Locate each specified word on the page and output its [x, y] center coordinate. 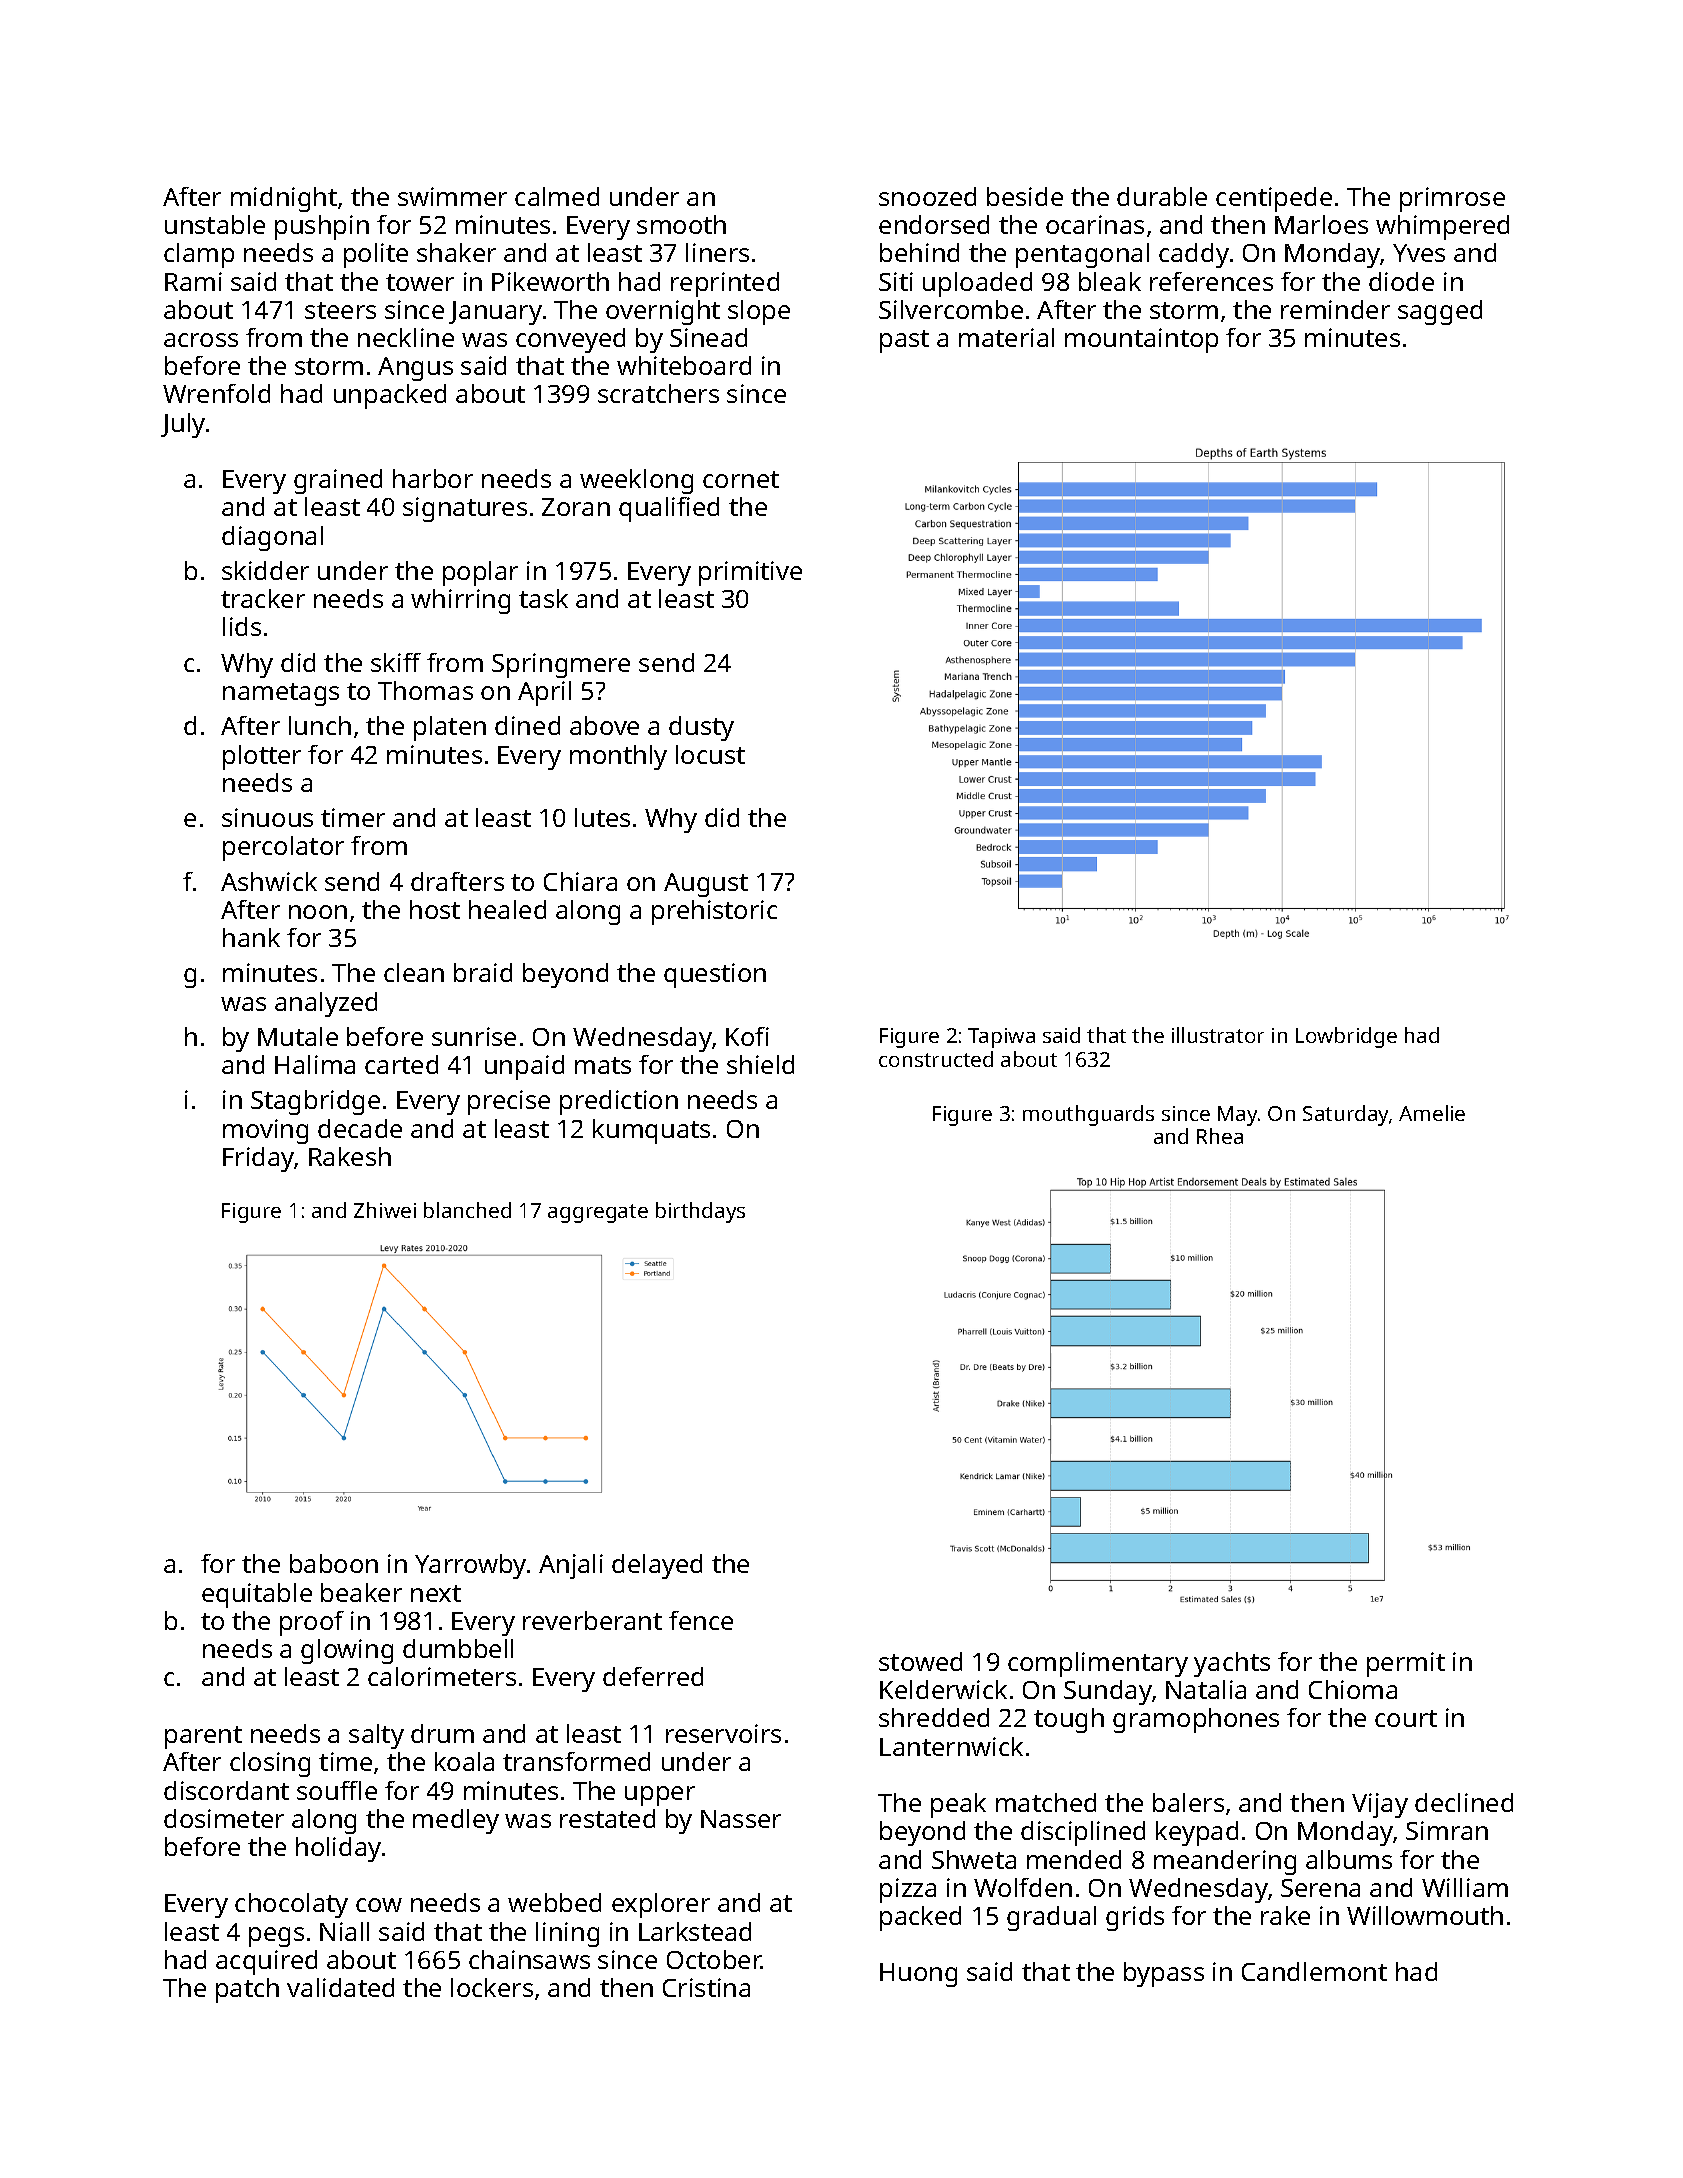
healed [507, 909]
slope [759, 312]
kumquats [651, 1131]
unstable [215, 224]
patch [247, 1990]
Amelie [1432, 1113]
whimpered [1442, 227]
